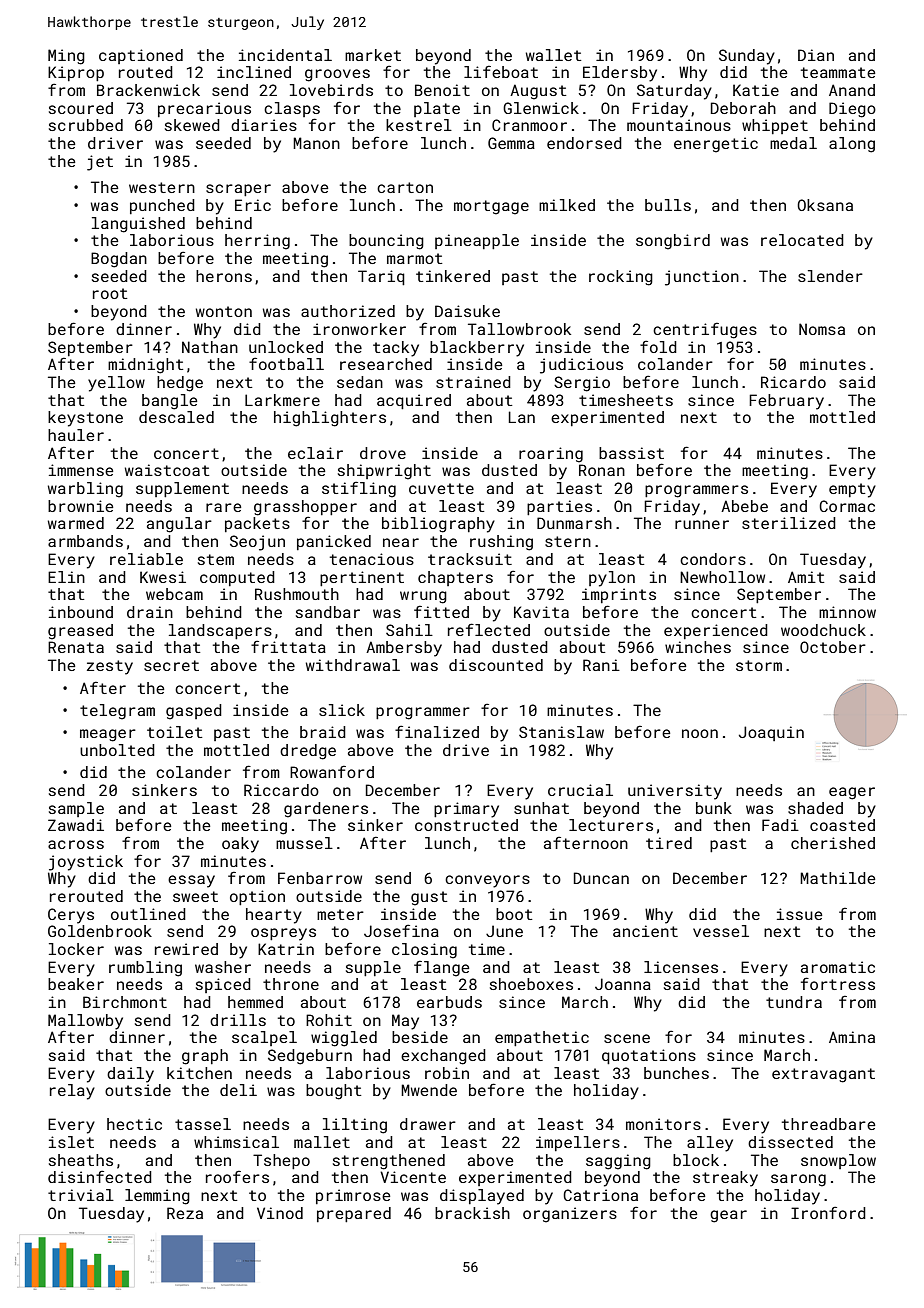 The width and height of the screenshot is (924, 1308). What do you see at coordinates (551, 455) in the screenshot?
I see `roaring` at bounding box center [551, 455].
